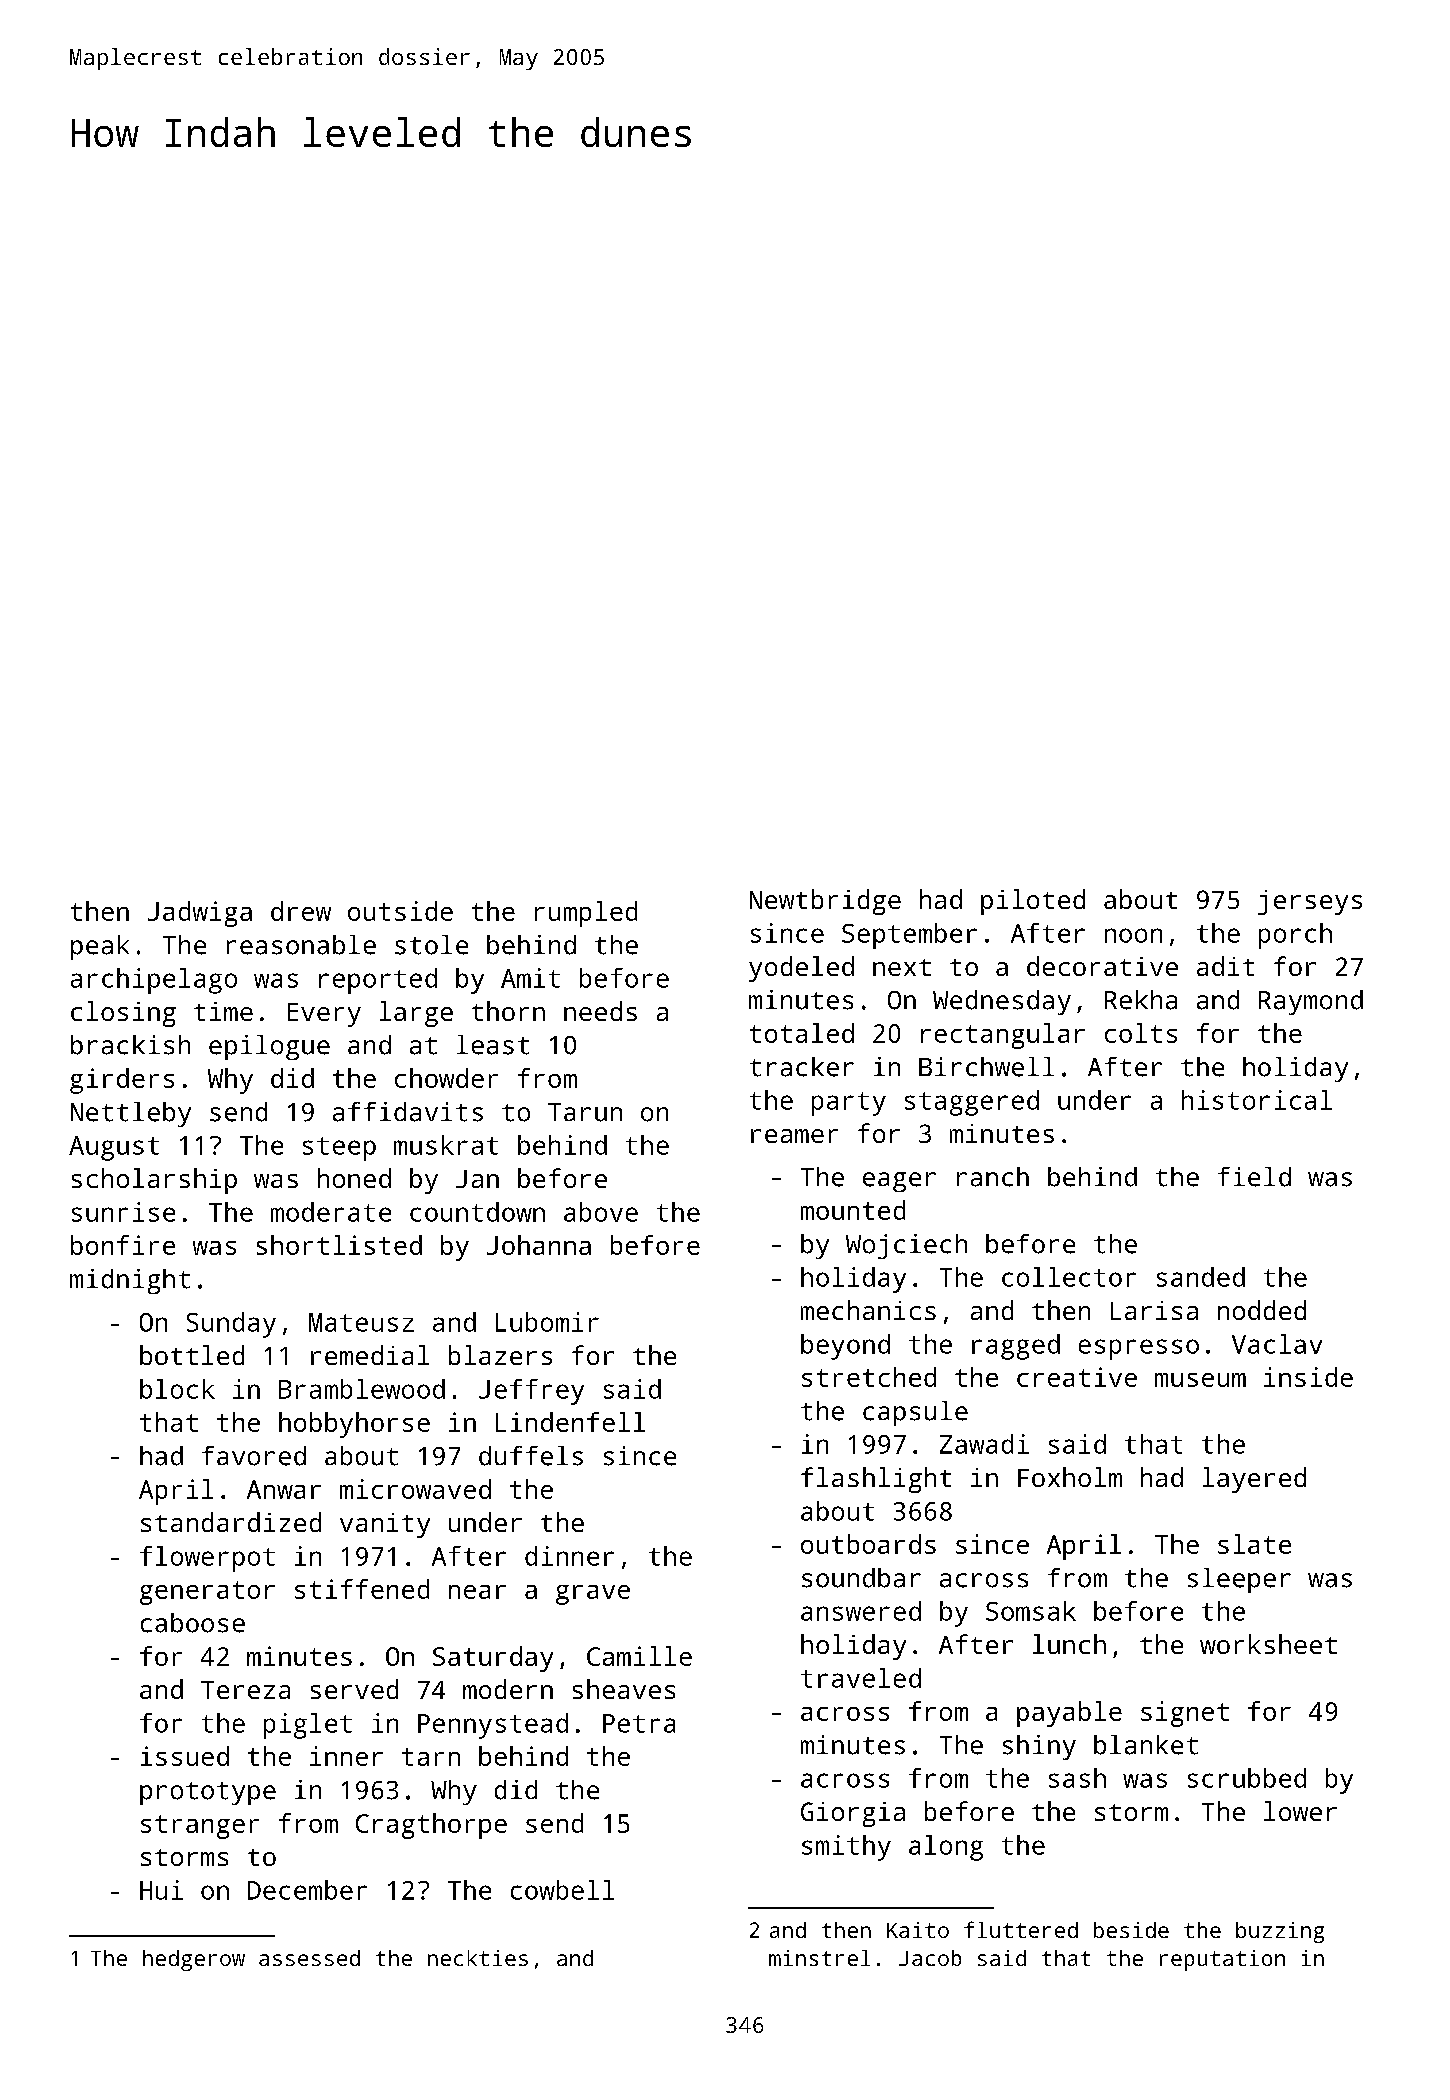  I want to click on layered, so click(1254, 1480).
